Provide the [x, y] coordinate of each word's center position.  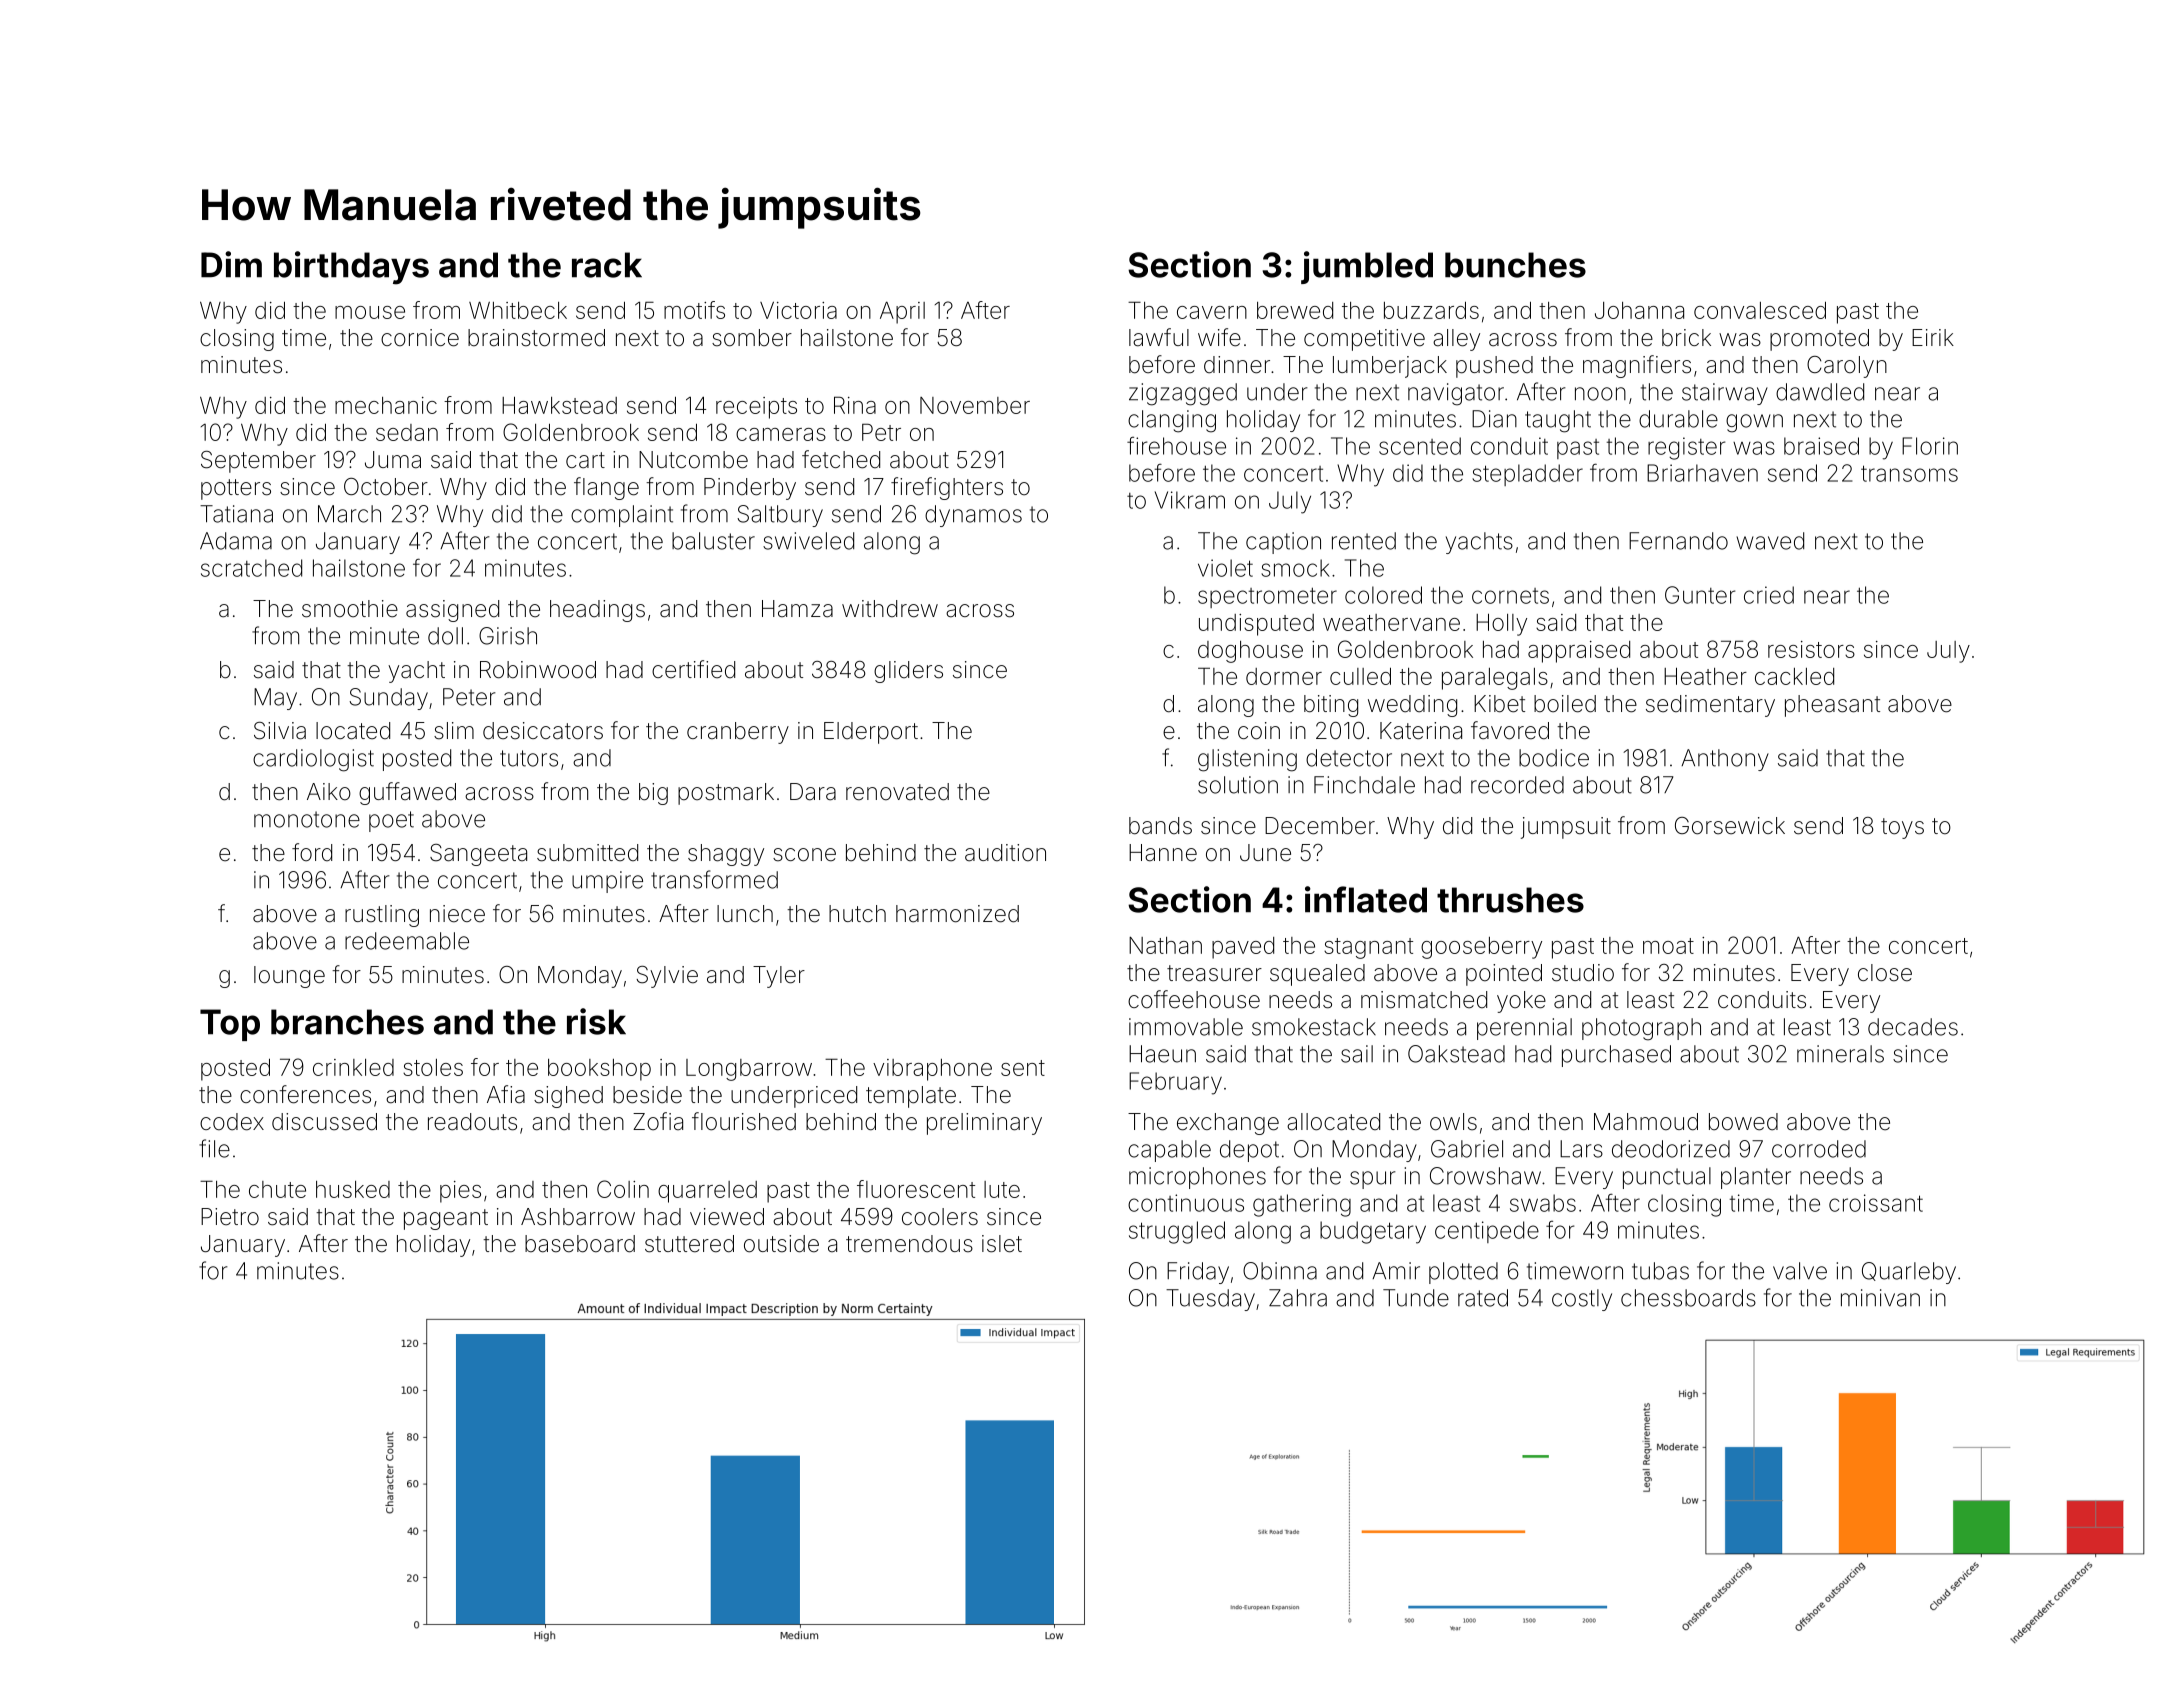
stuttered [689, 1244]
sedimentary [1710, 706]
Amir [1396, 1270]
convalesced [1760, 310]
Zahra [1298, 1298]
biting [1331, 706]
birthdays [351, 268]
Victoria [798, 310]
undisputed [1256, 625]
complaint [622, 516]
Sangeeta [478, 855]
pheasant [1832, 706]
